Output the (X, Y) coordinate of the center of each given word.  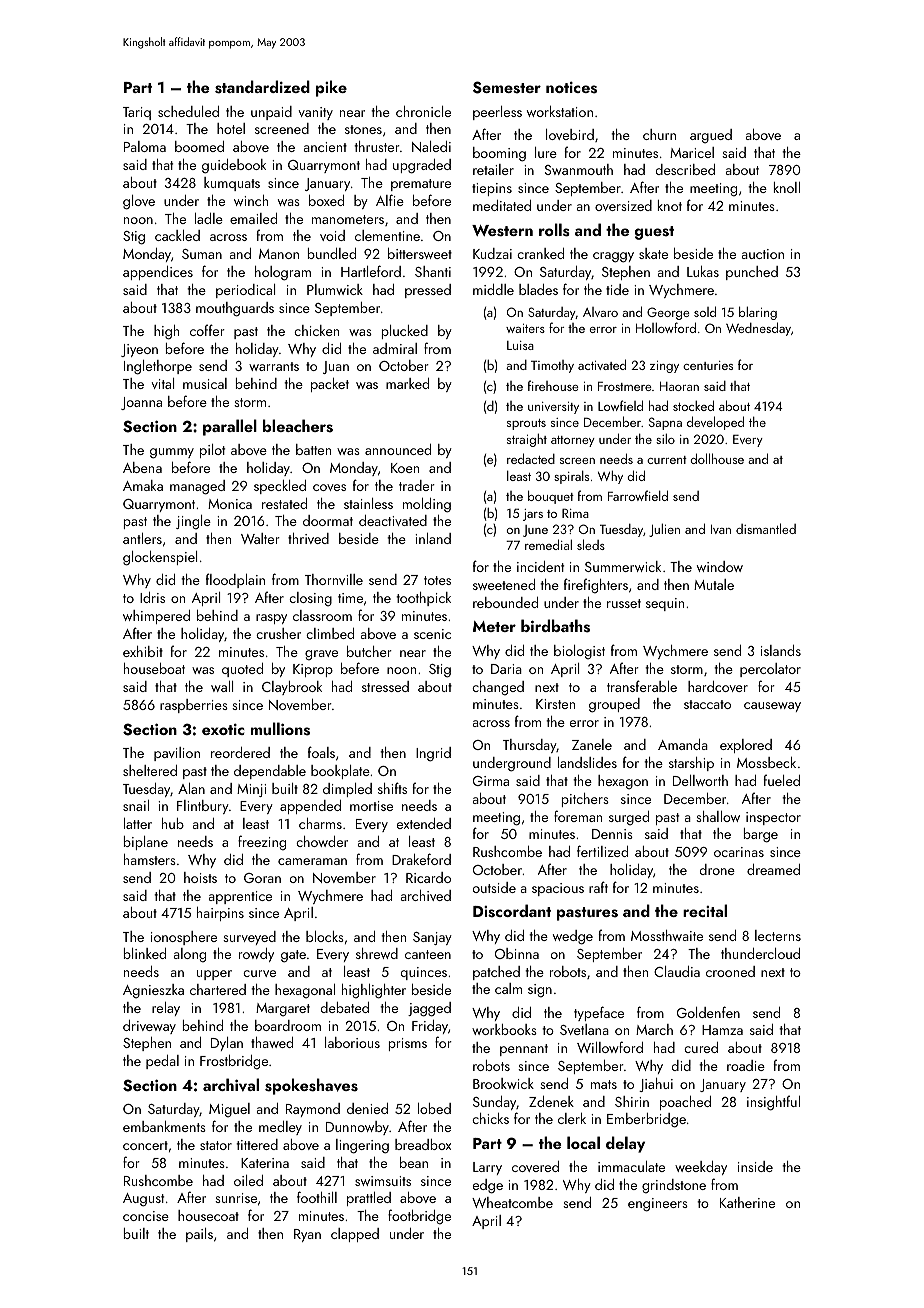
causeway (772, 707)
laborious (352, 1042)
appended (310, 807)
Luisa (520, 345)
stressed (385, 686)
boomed (199, 146)
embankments (164, 1126)
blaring (758, 313)
